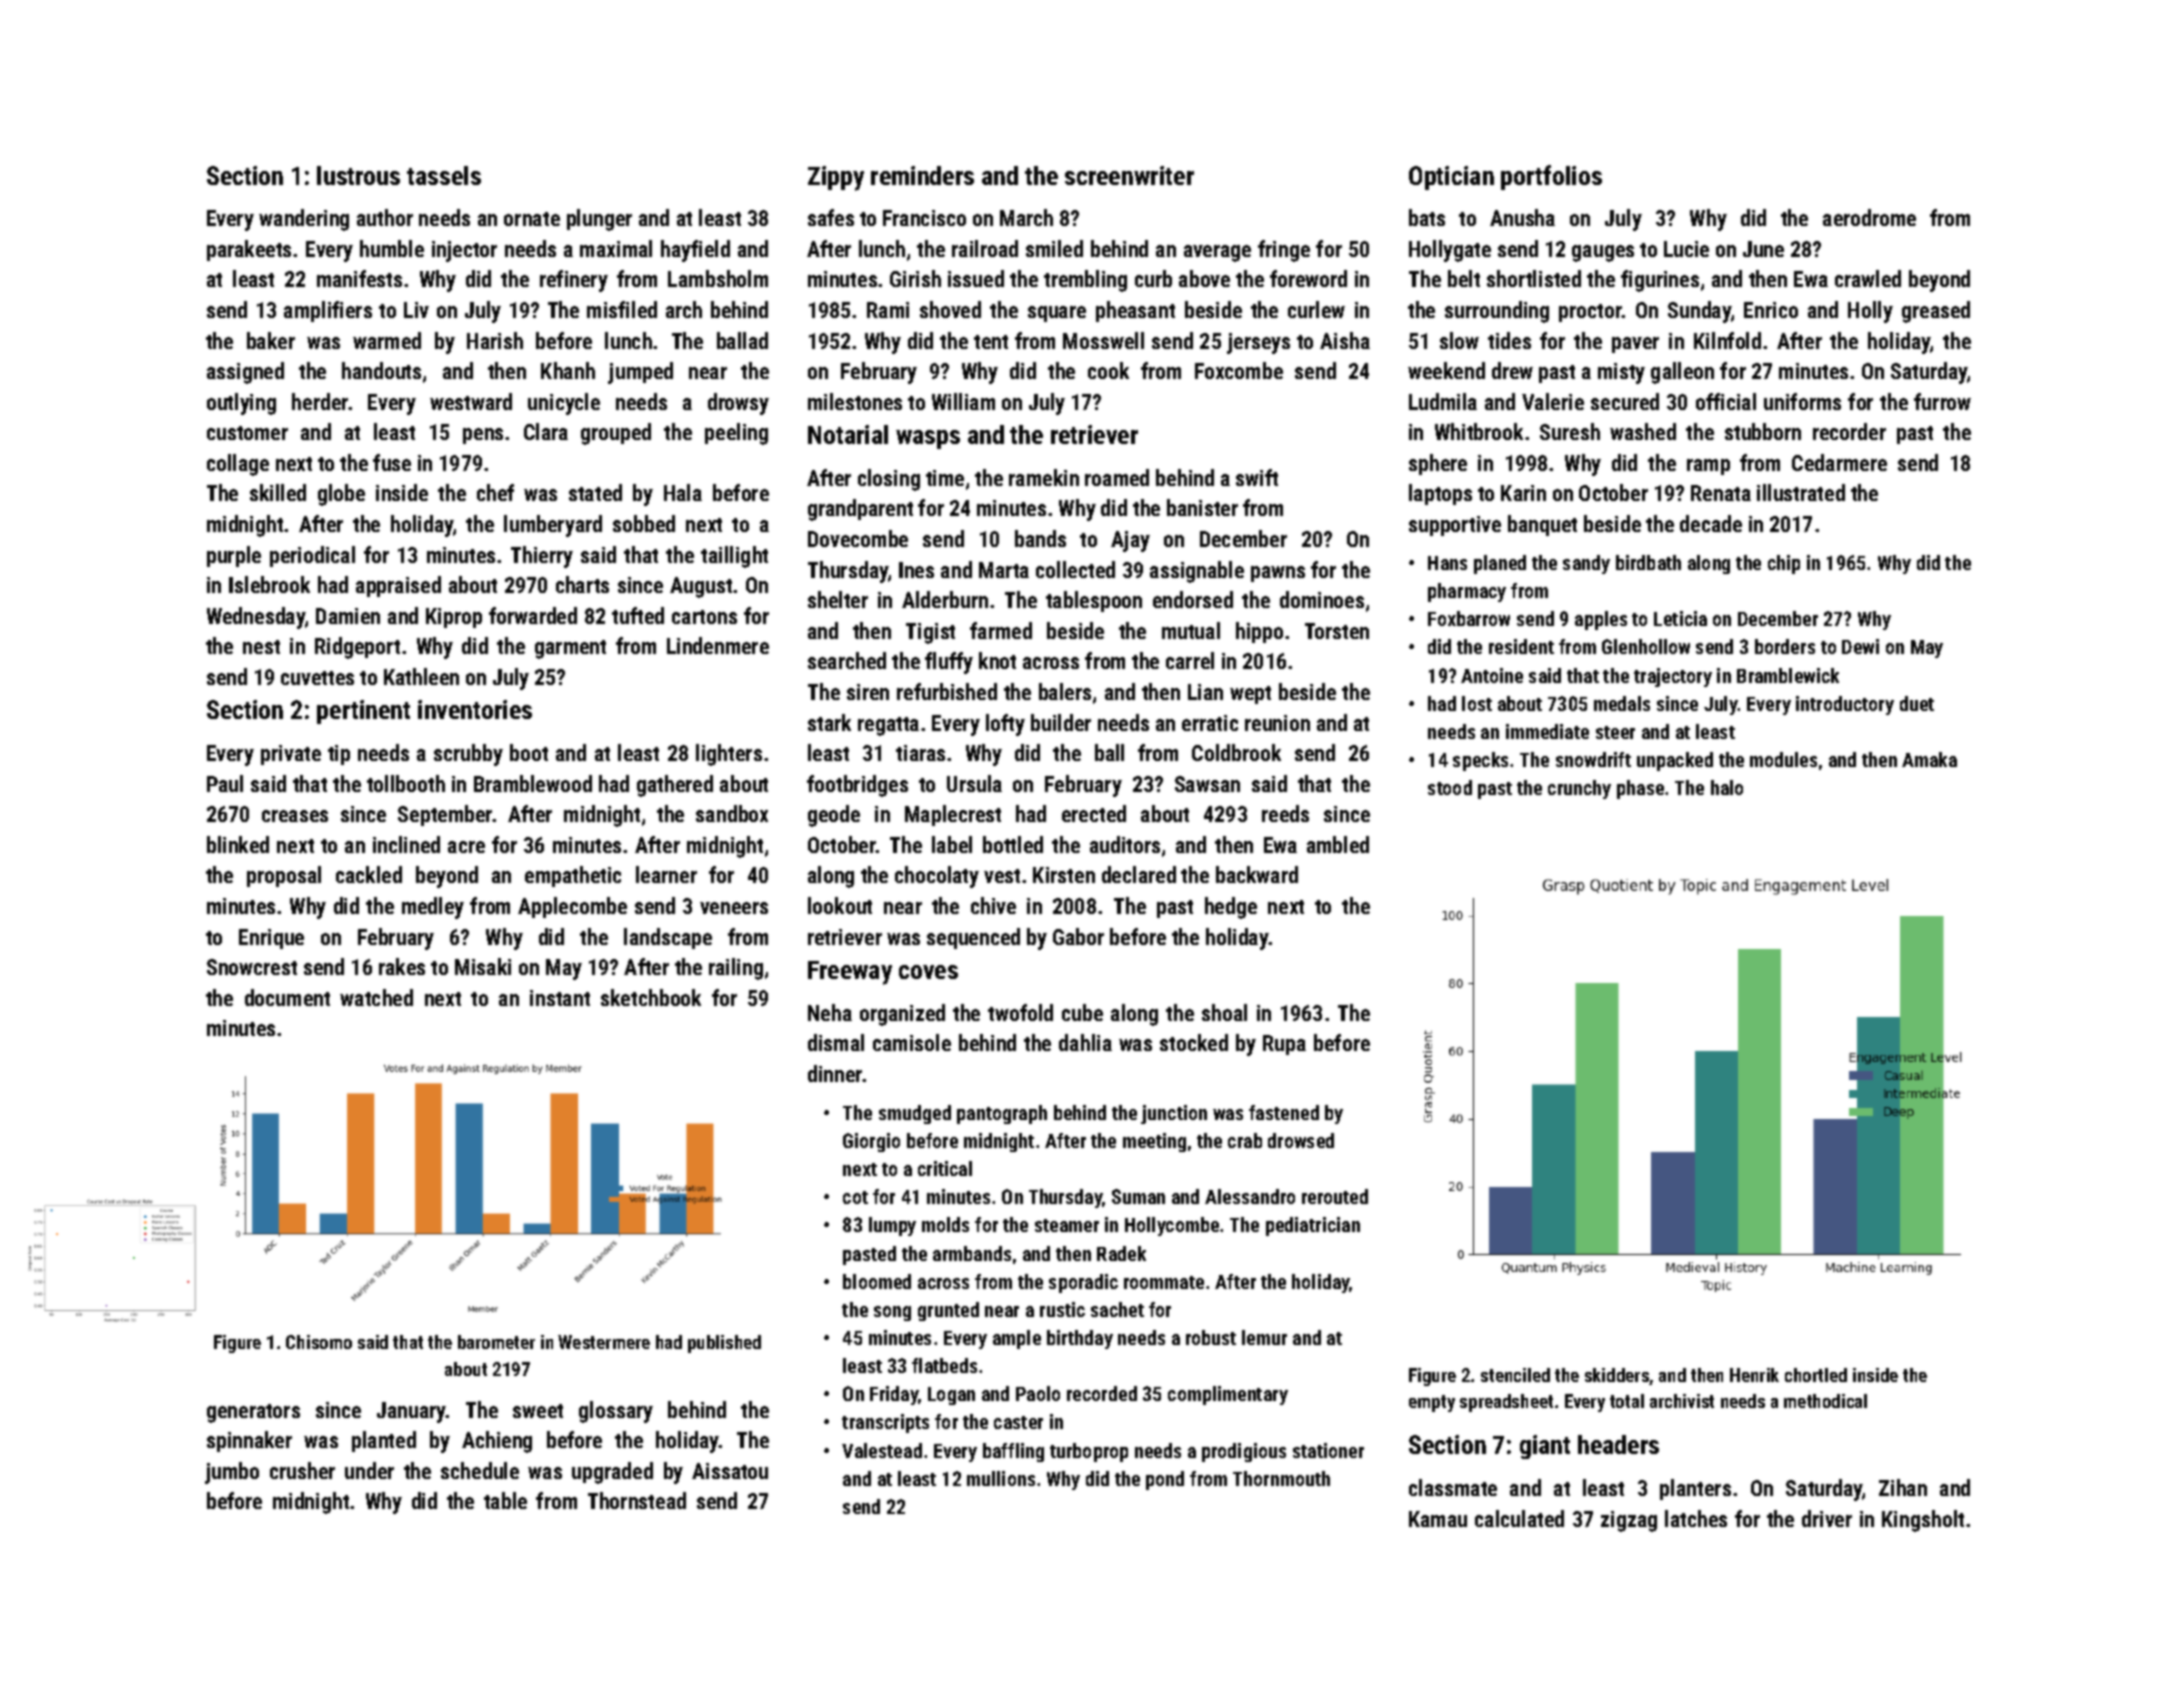  I want to click on crawled, so click(1868, 278).
